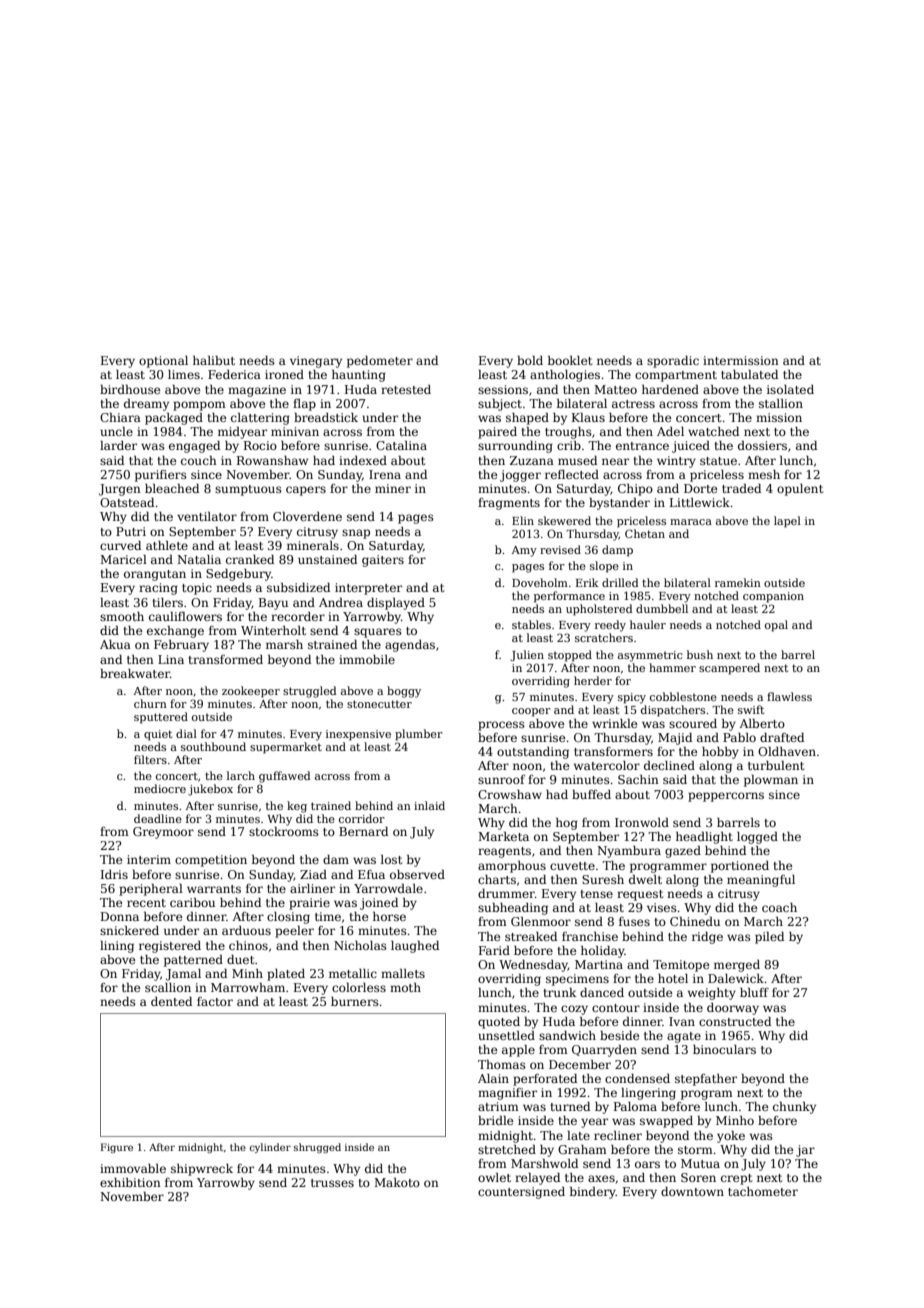  What do you see at coordinates (363, 460) in the document?
I see `indexed` at bounding box center [363, 460].
